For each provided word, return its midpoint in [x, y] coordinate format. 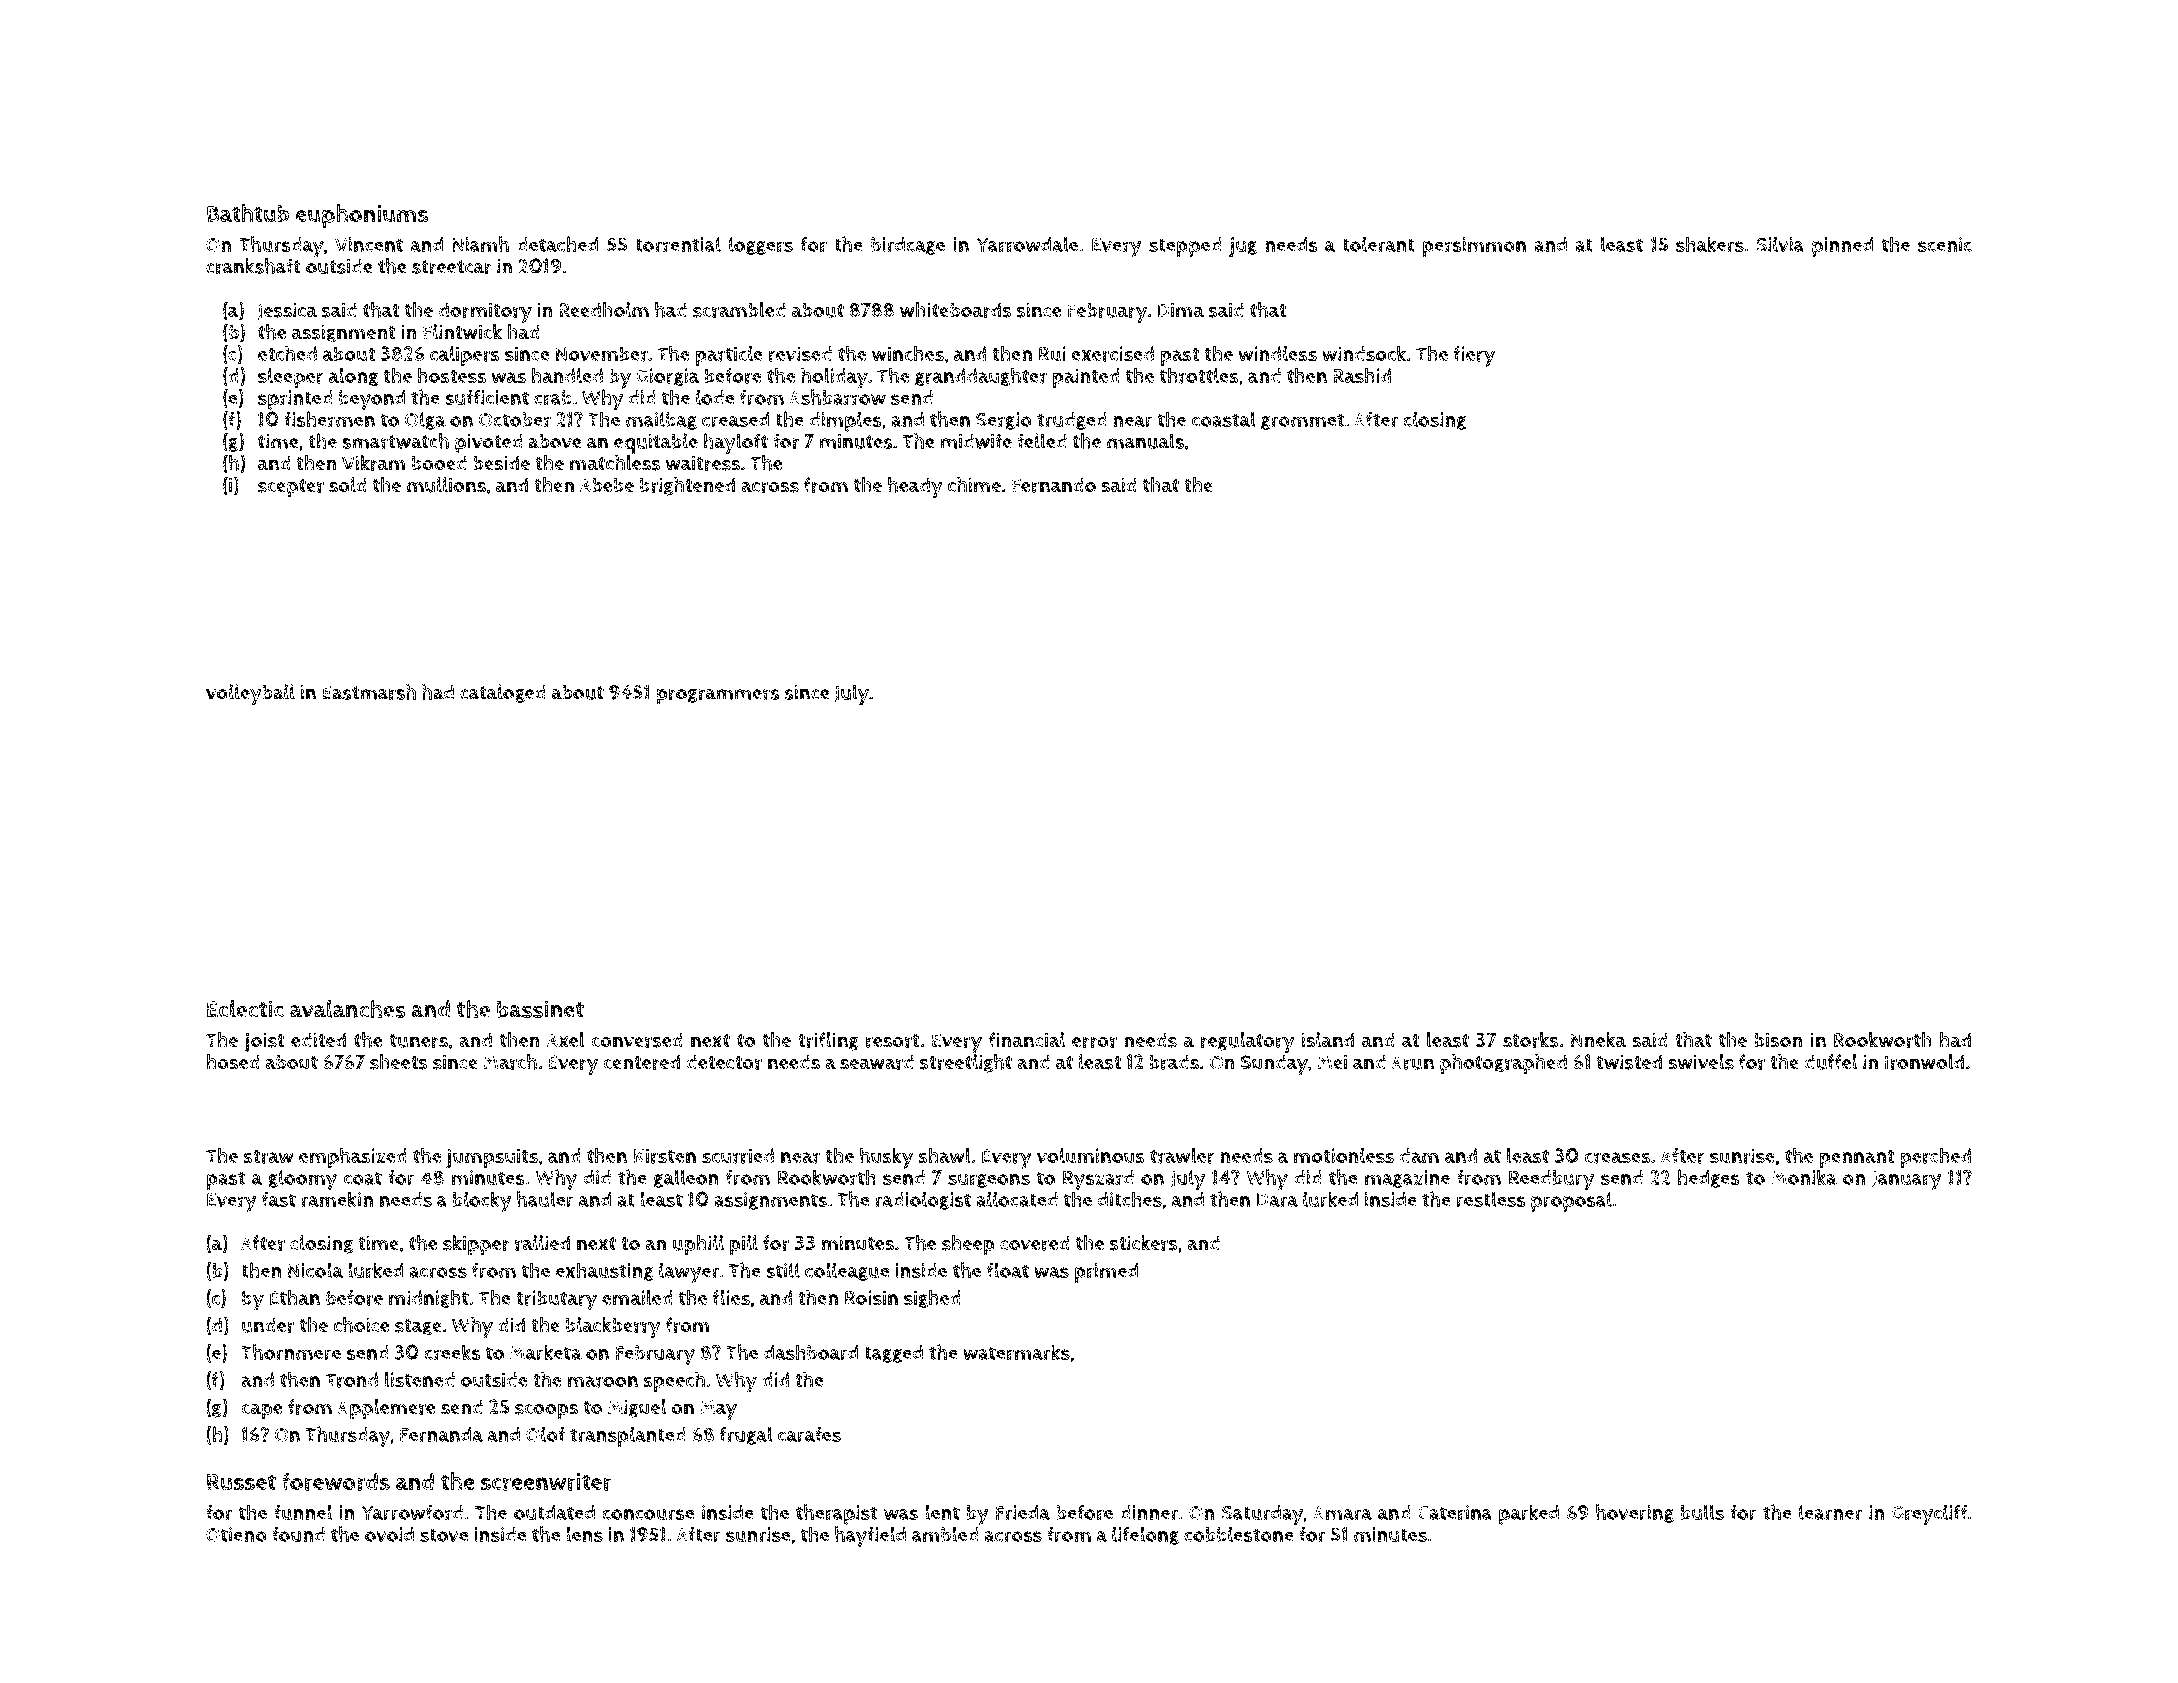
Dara [1277, 1200]
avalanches [348, 1008]
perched [1935, 1157]
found [298, 1534]
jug [1243, 247]
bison [1779, 1040]
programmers [718, 697]
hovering [1635, 1513]
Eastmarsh [369, 692]
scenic [1945, 244]
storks [1531, 1040]
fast [279, 1199]
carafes [809, 1434]
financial [1027, 1039]
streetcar [452, 267]
